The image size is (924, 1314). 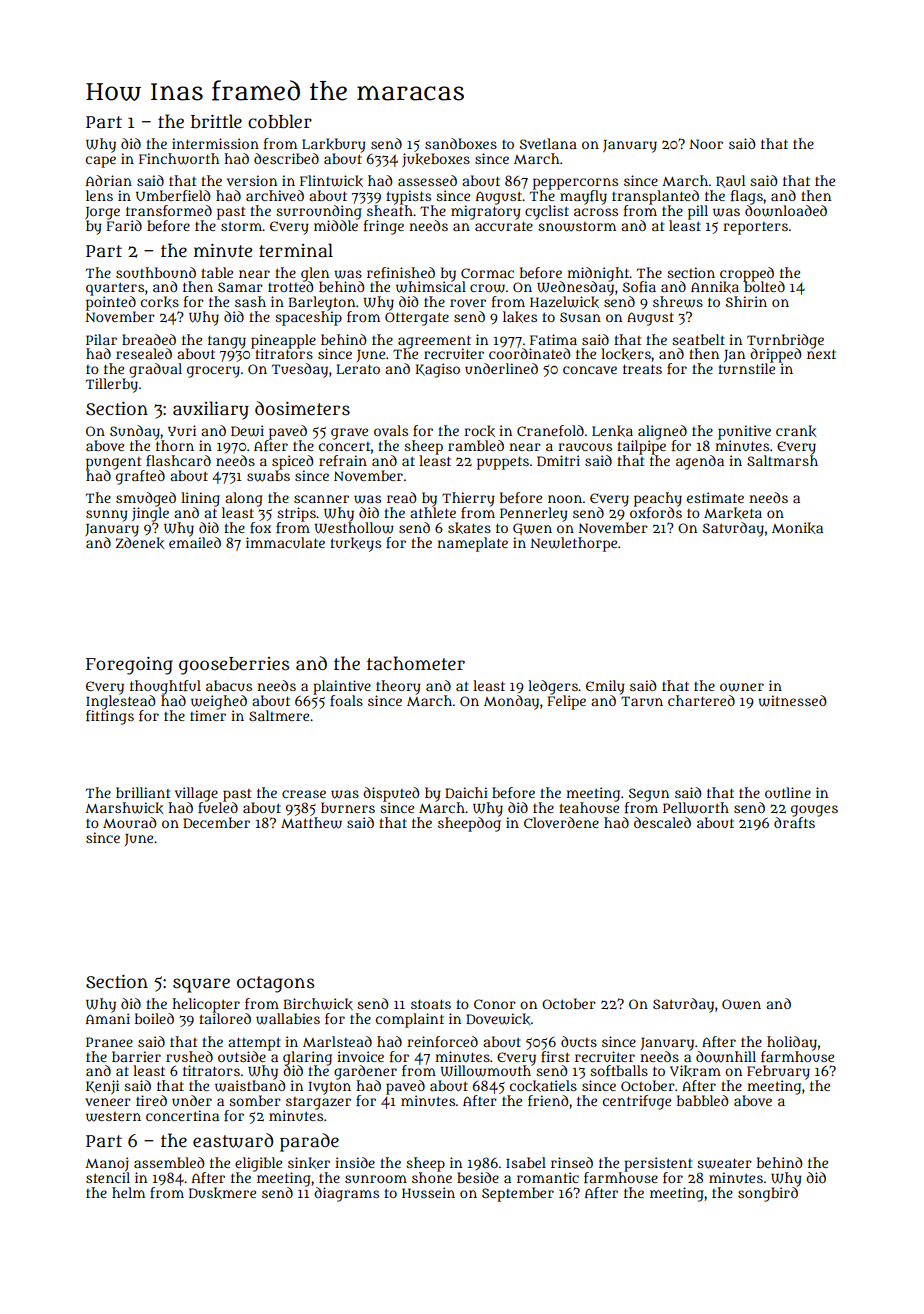 What do you see at coordinates (461, 143) in the screenshot?
I see `sandboxes` at bounding box center [461, 143].
